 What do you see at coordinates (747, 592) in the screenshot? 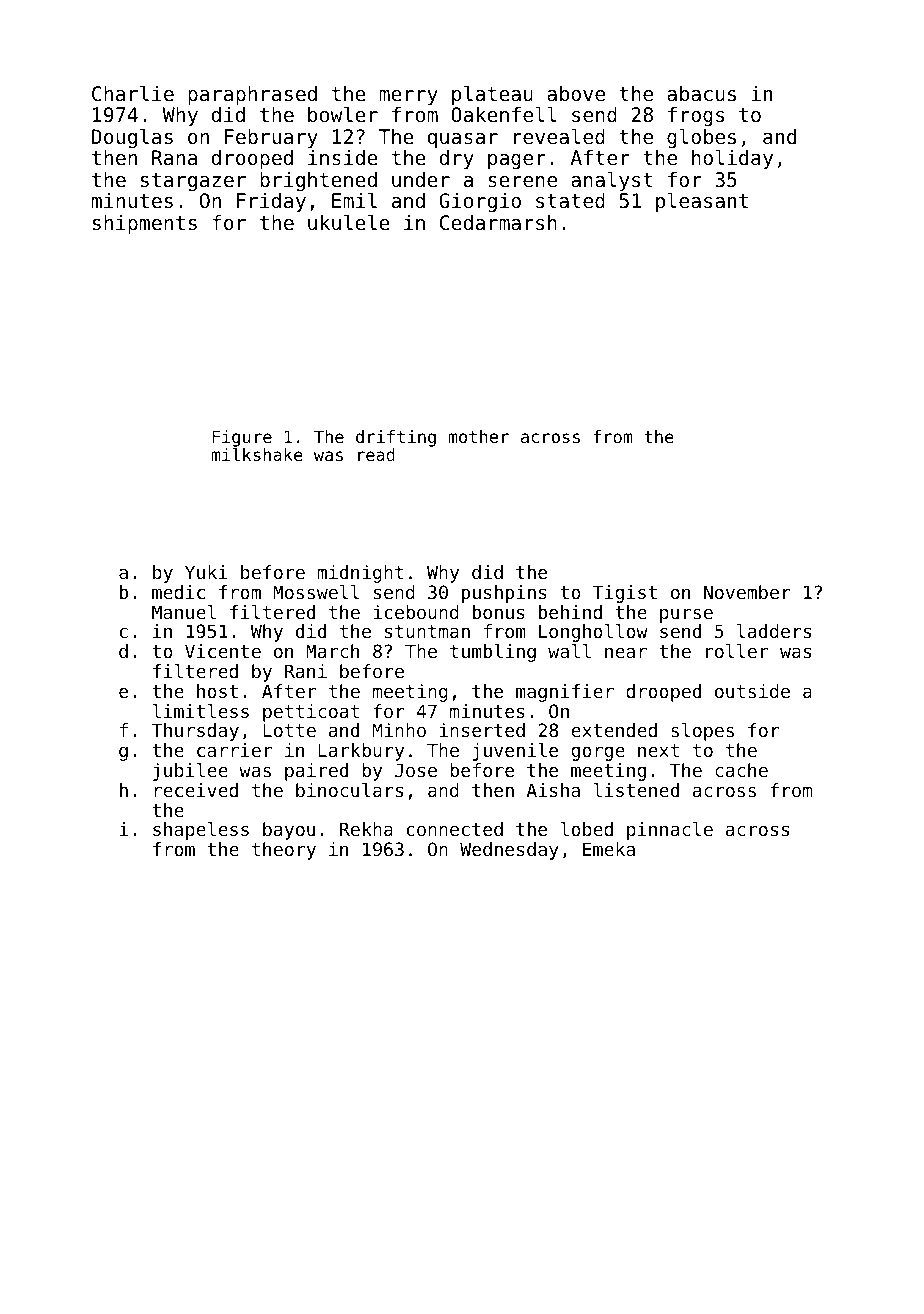
I see `November` at bounding box center [747, 592].
